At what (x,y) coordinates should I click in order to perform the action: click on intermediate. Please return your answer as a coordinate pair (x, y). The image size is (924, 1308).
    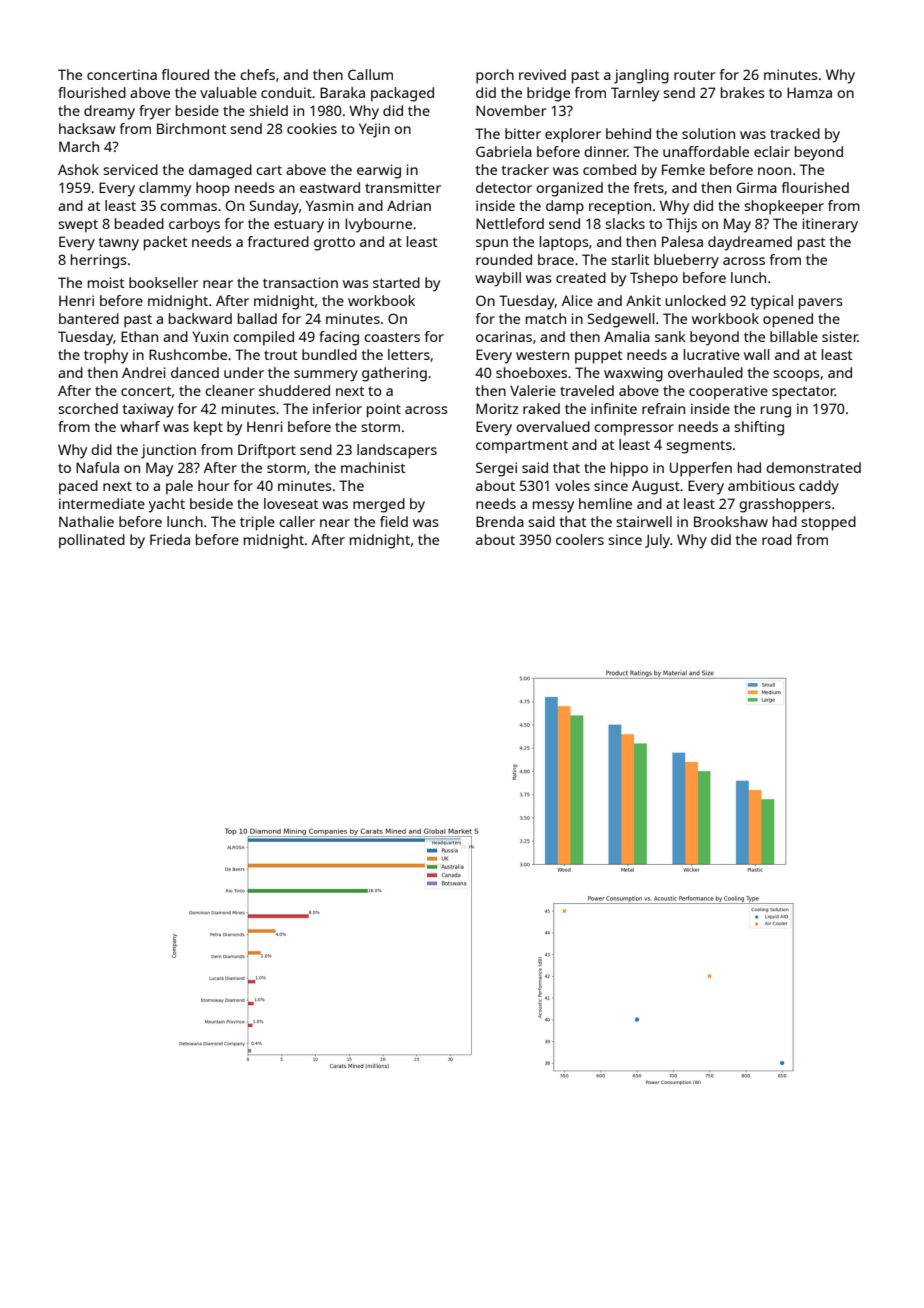
    Looking at the image, I should click on (102, 503).
